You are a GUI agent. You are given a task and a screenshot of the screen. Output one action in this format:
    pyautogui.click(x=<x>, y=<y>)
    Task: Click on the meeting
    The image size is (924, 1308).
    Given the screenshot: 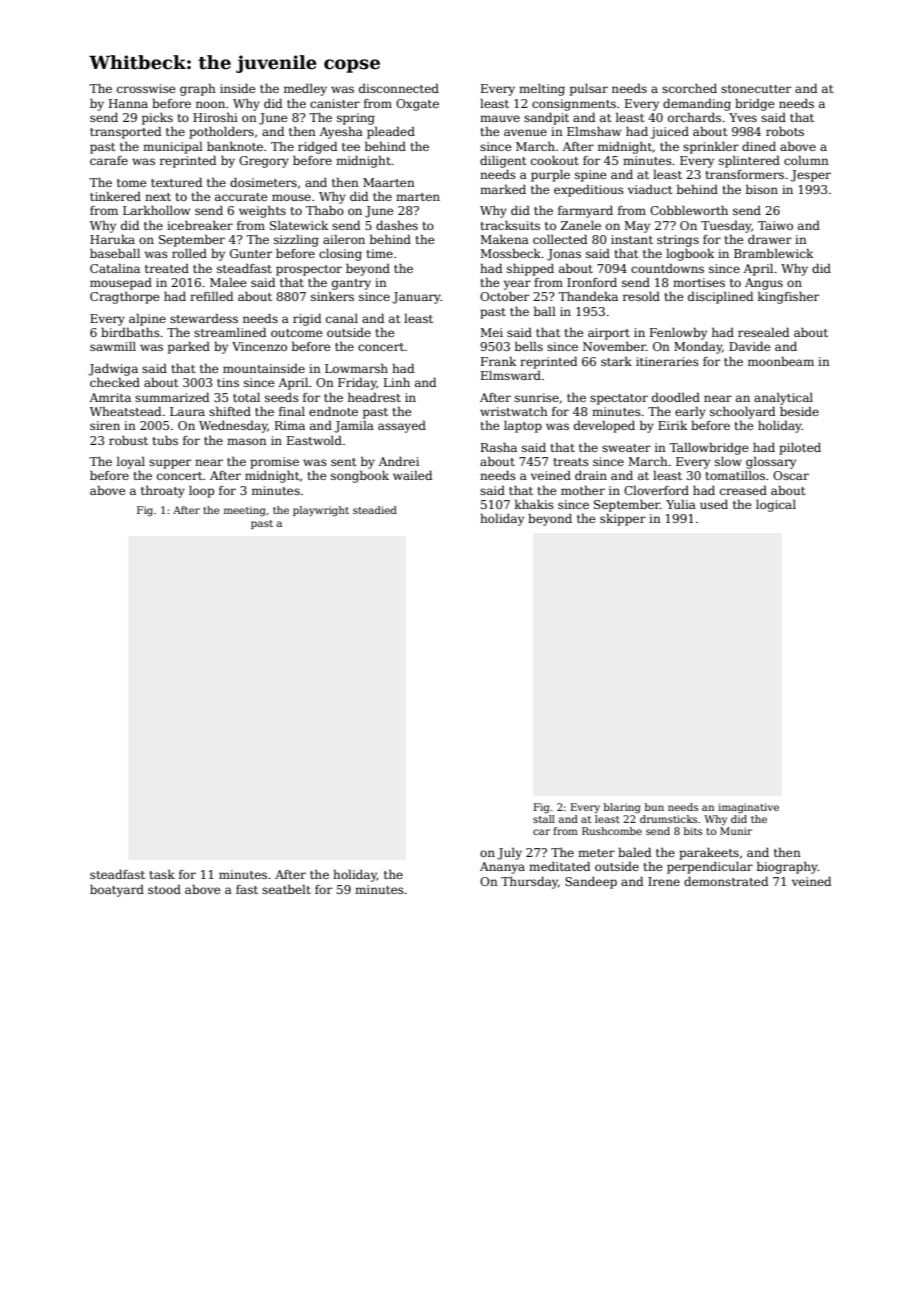 What is the action you would take?
    pyautogui.click(x=245, y=511)
